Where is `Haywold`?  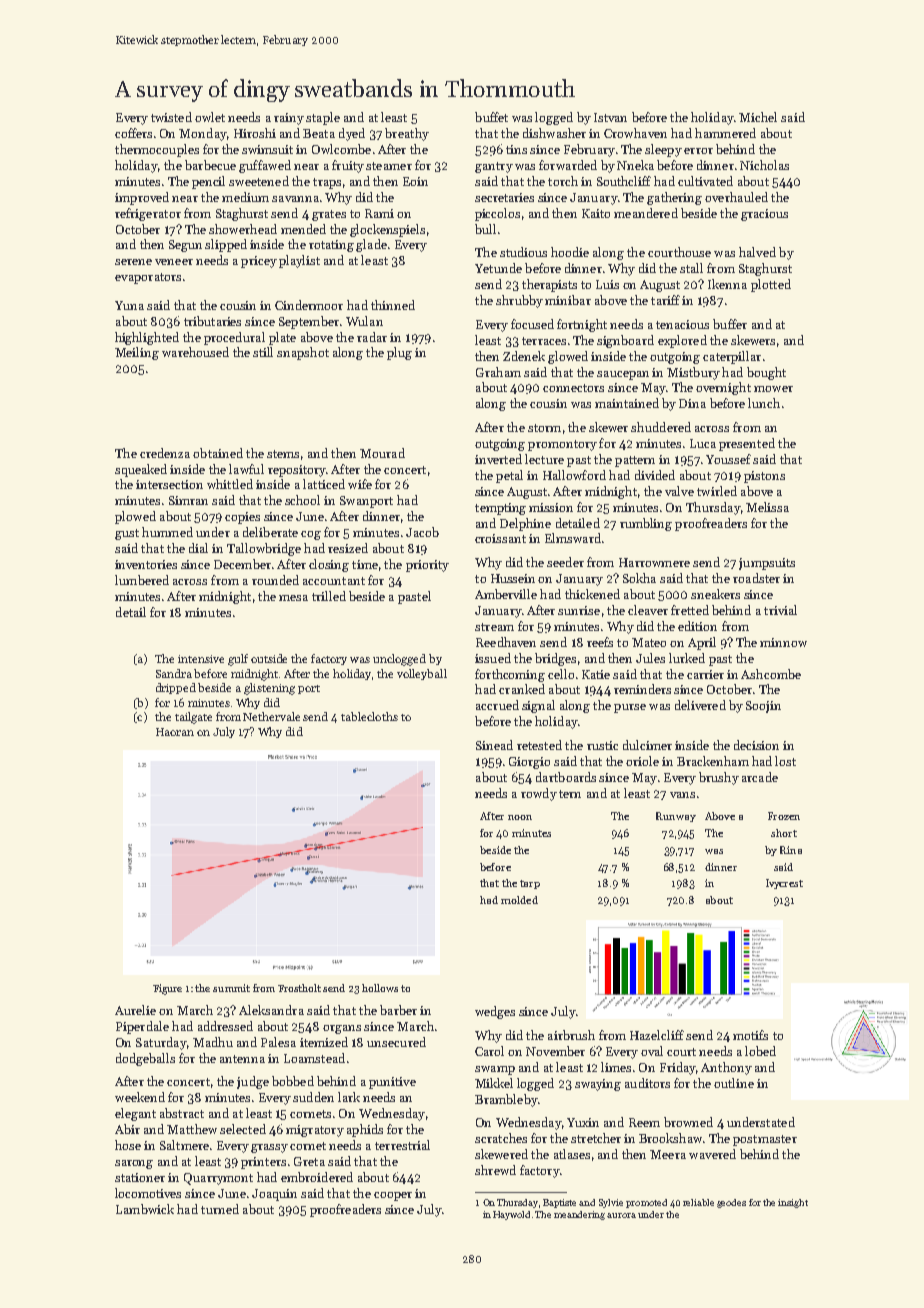
Haywold is located at coordinates (511, 1215).
